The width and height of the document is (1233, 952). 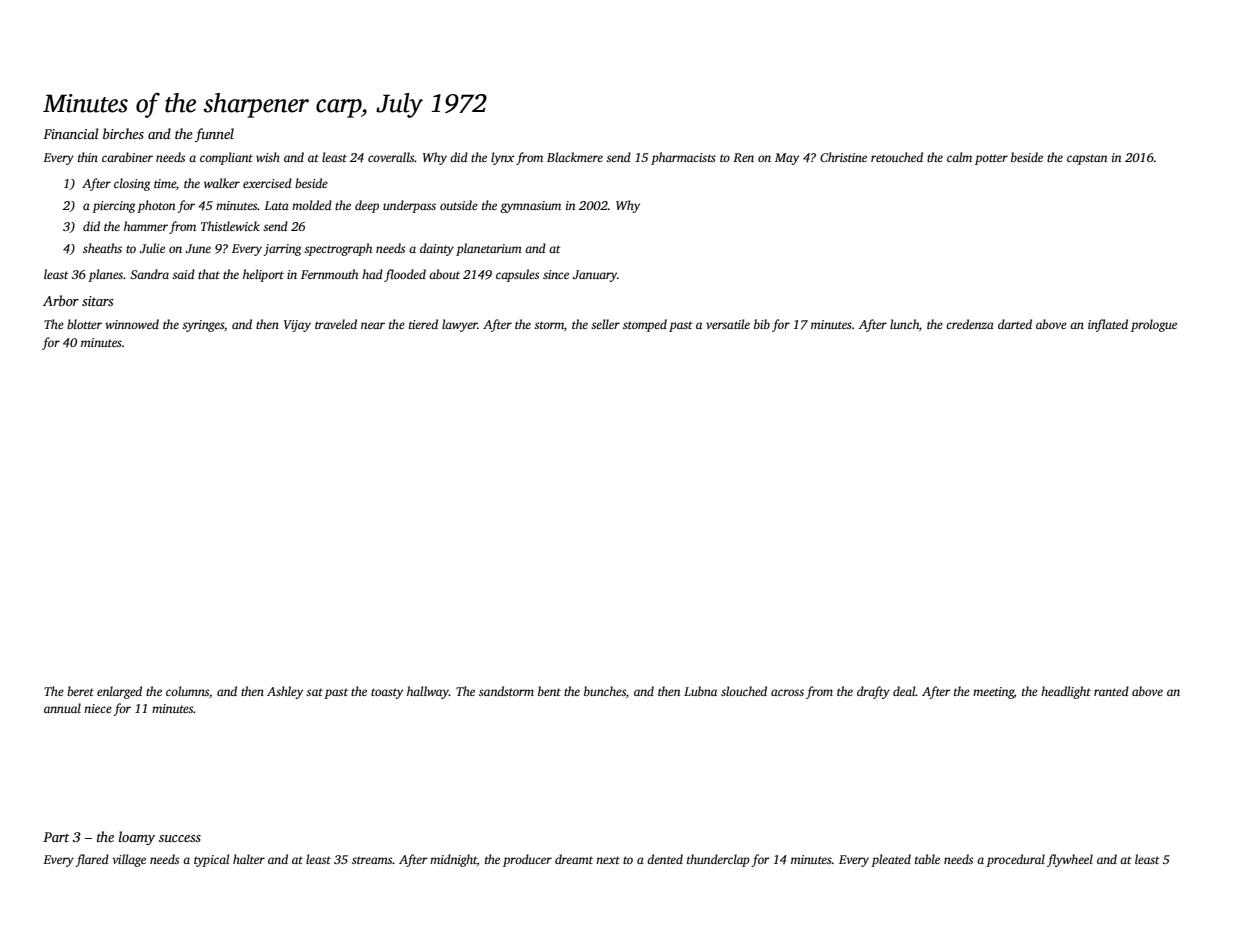 What do you see at coordinates (517, 275) in the document?
I see `capsules` at bounding box center [517, 275].
